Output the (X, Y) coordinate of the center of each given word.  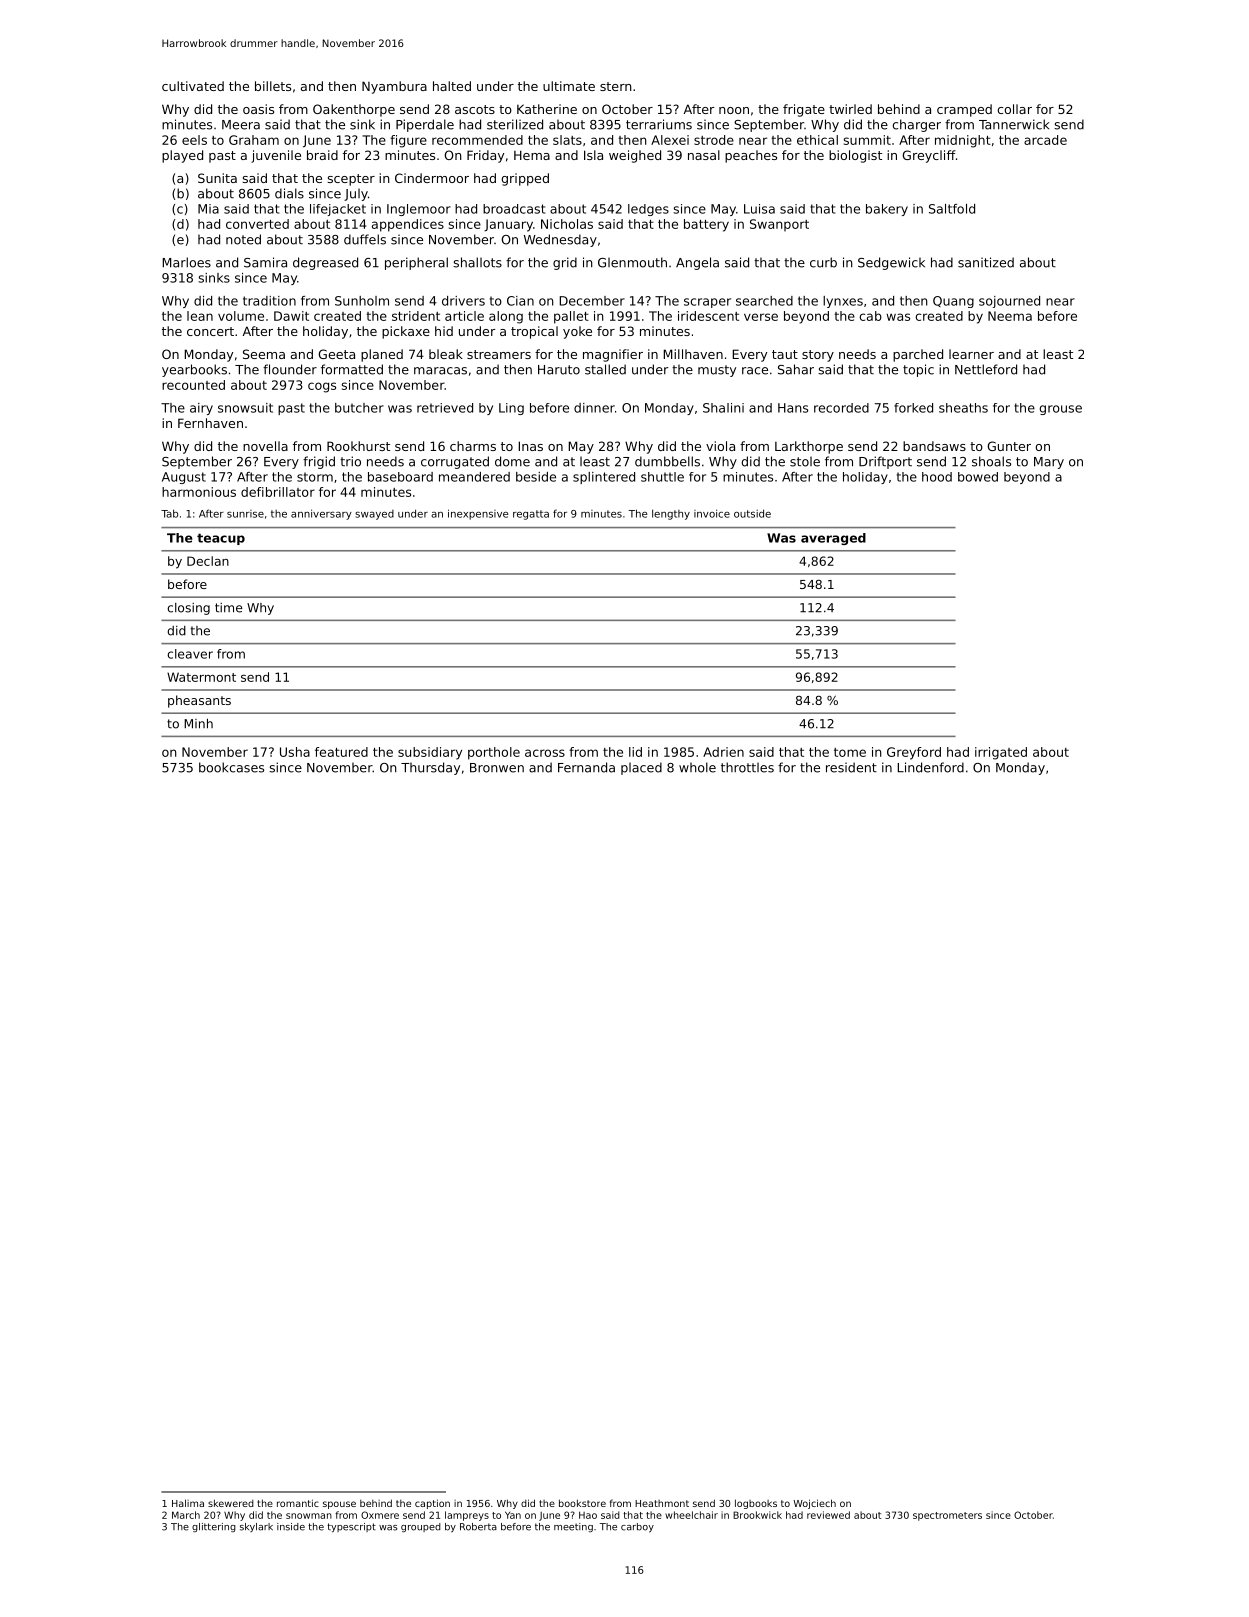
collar (1014, 109)
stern (616, 86)
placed (641, 768)
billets (273, 86)
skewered (231, 1503)
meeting (573, 1527)
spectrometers (947, 1516)
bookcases (231, 767)
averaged (833, 539)
